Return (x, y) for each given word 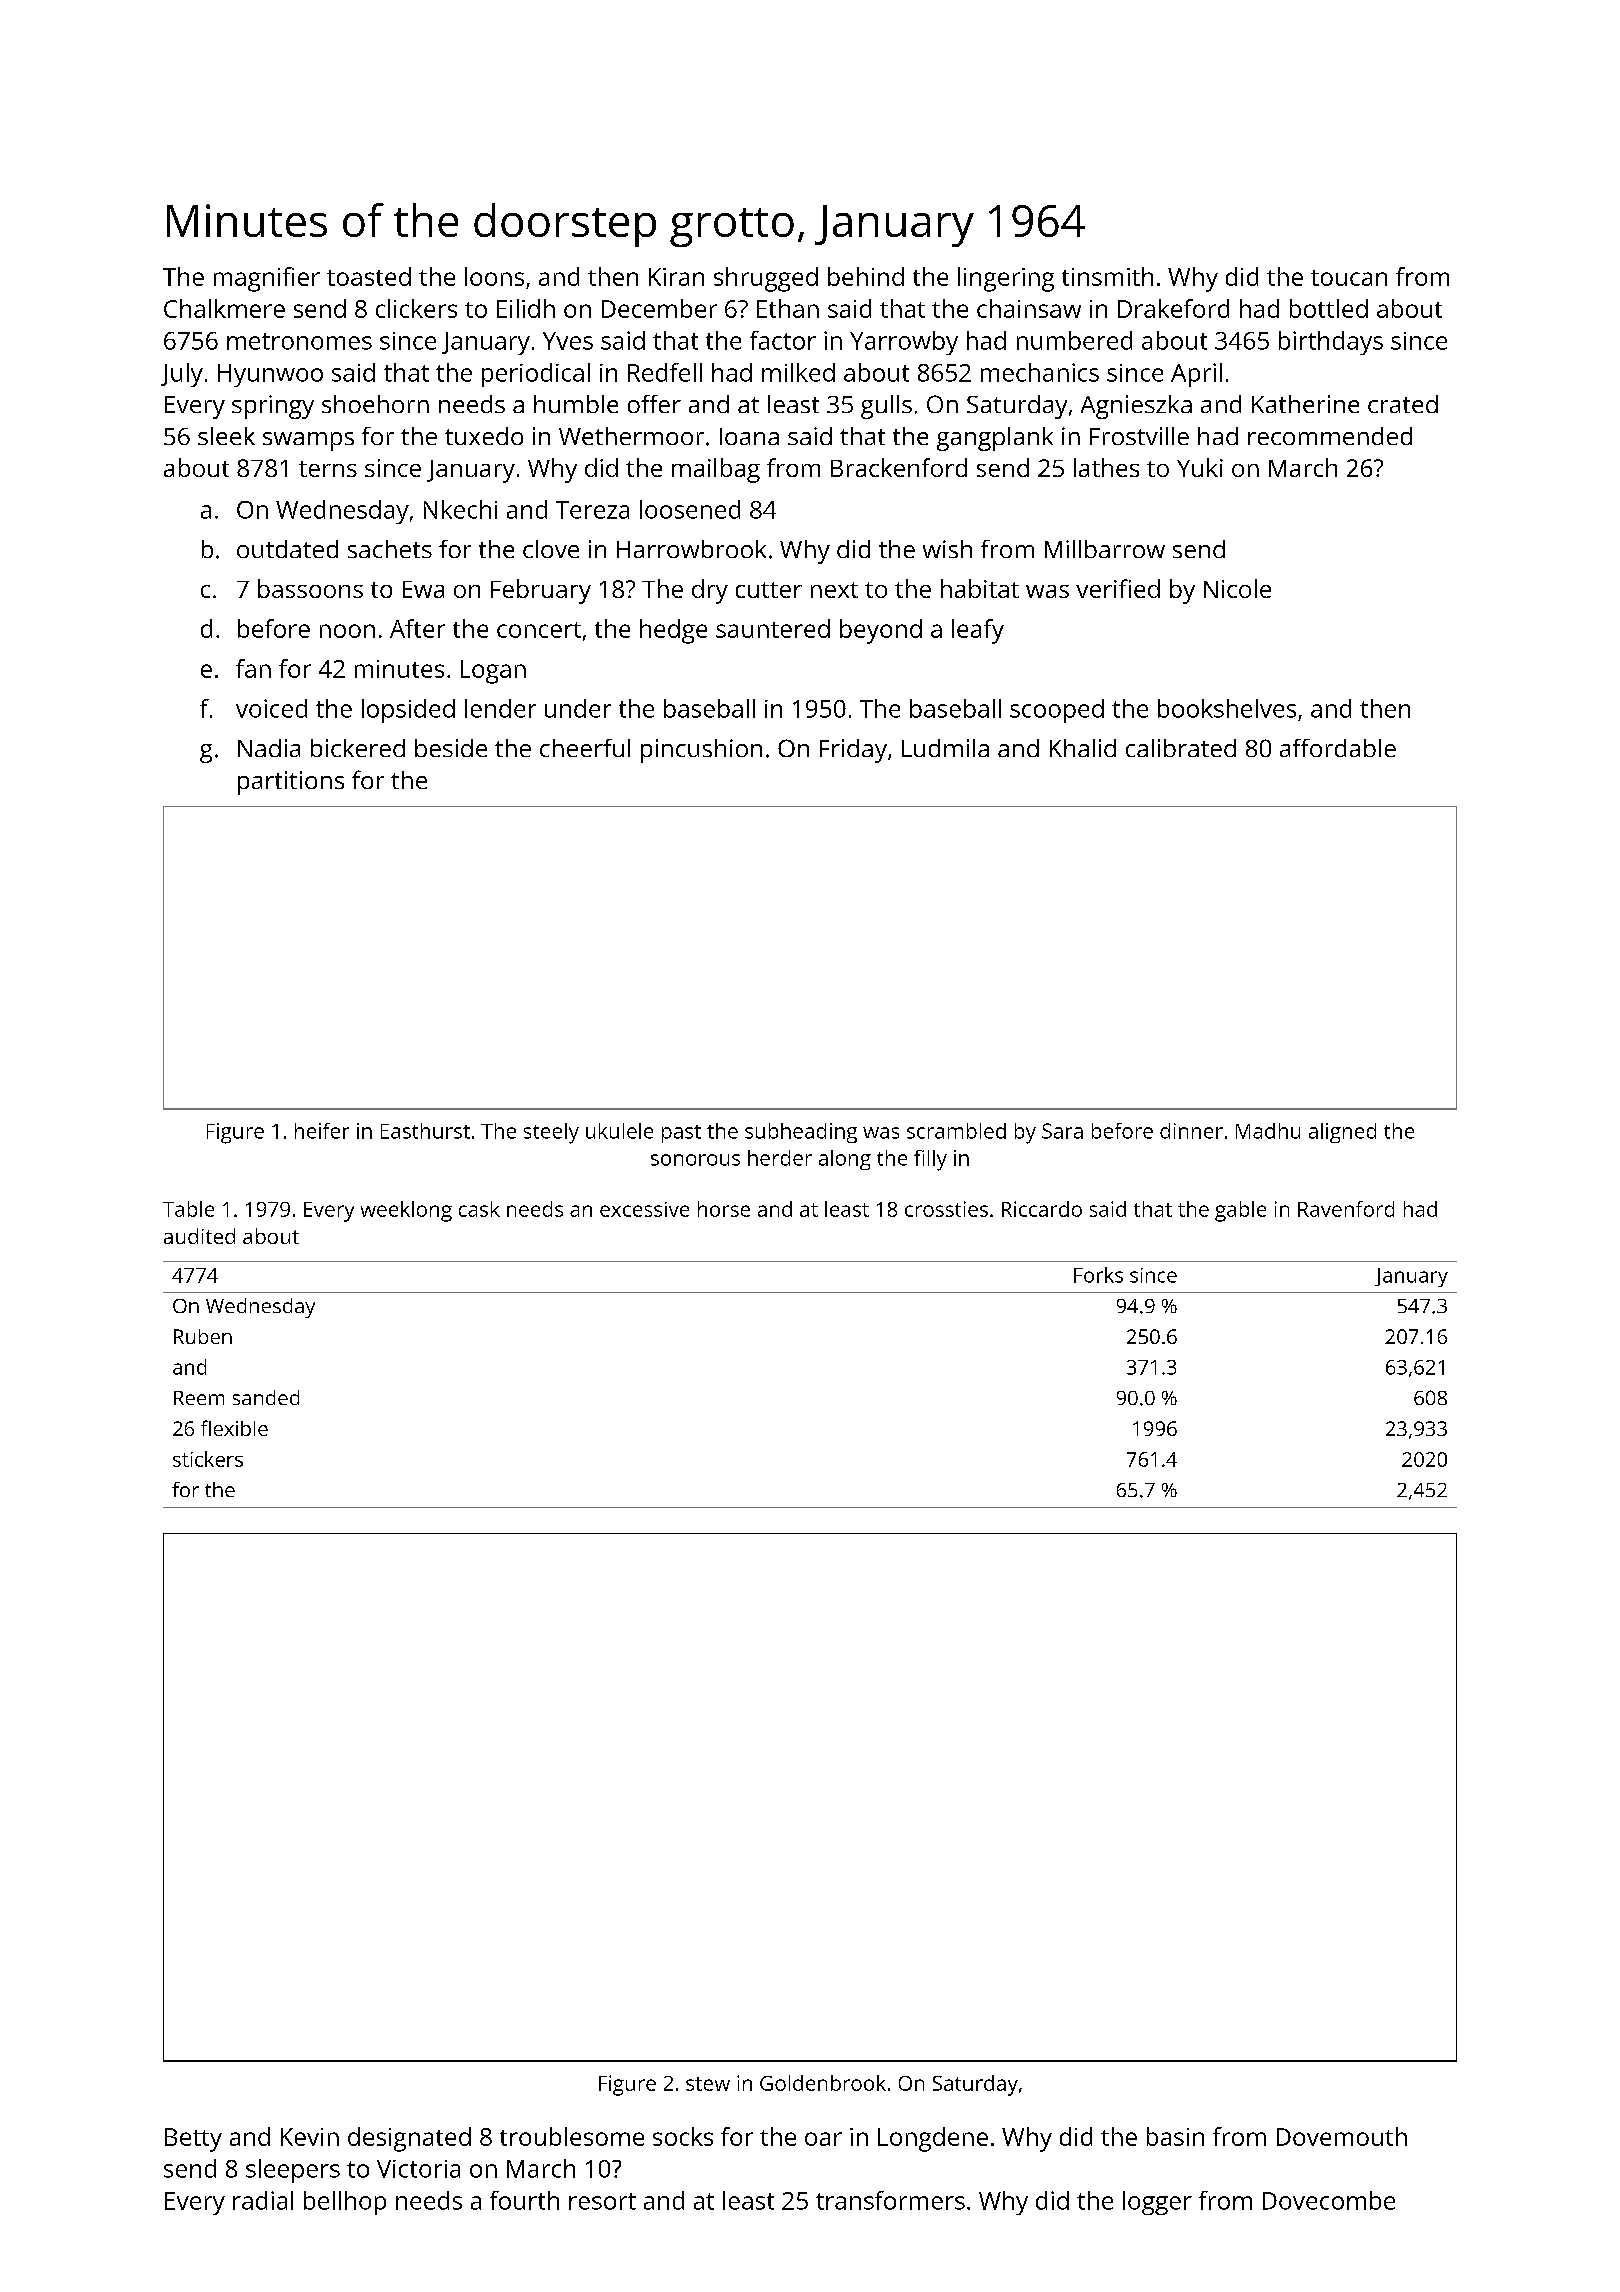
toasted (369, 276)
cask (479, 1209)
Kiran (676, 277)
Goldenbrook (823, 2083)
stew (708, 2084)
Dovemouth (1342, 2136)
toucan (1349, 278)
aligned (1342, 1133)
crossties (946, 1209)
